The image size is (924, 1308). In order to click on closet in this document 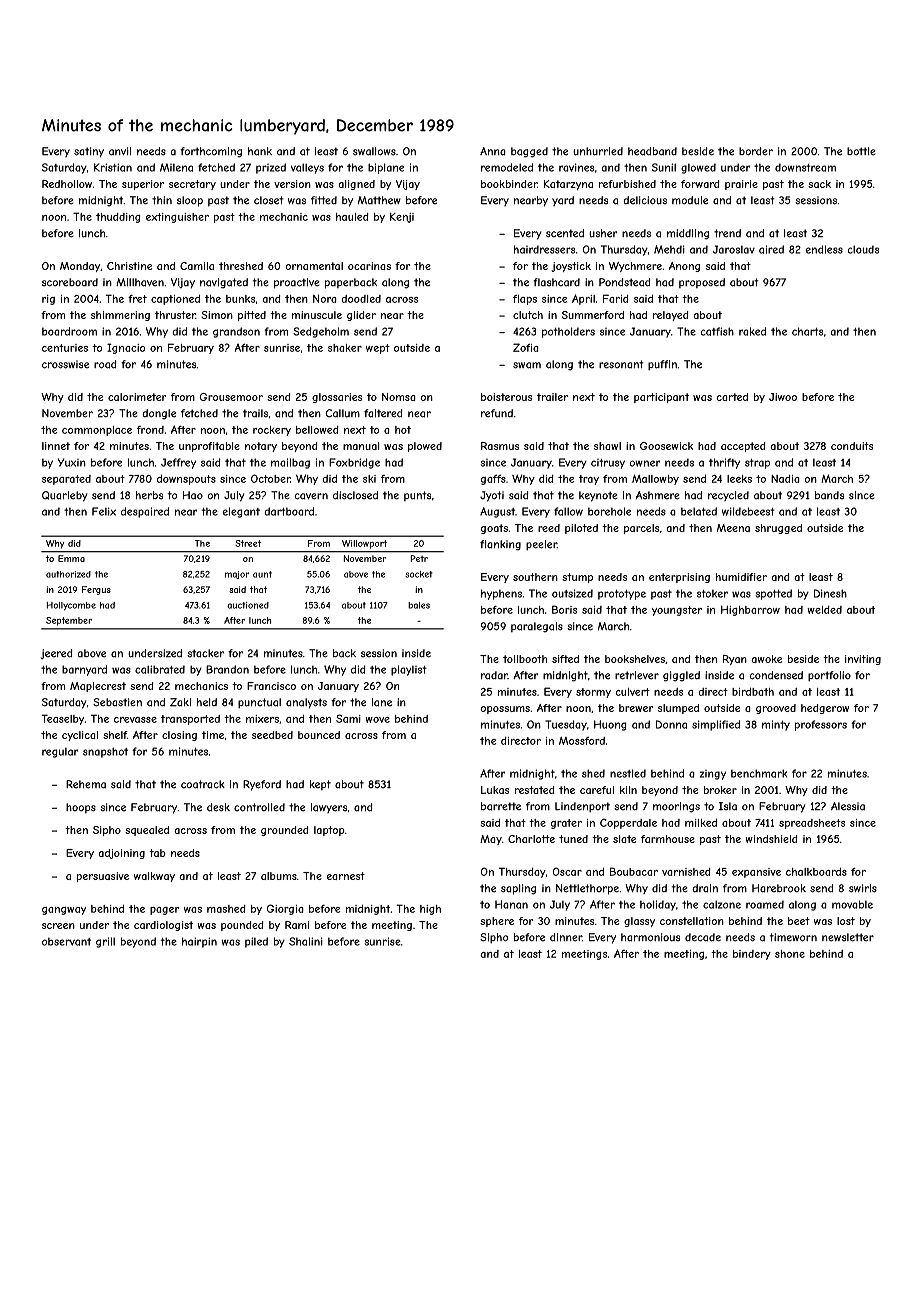, I will do `click(269, 200)`.
